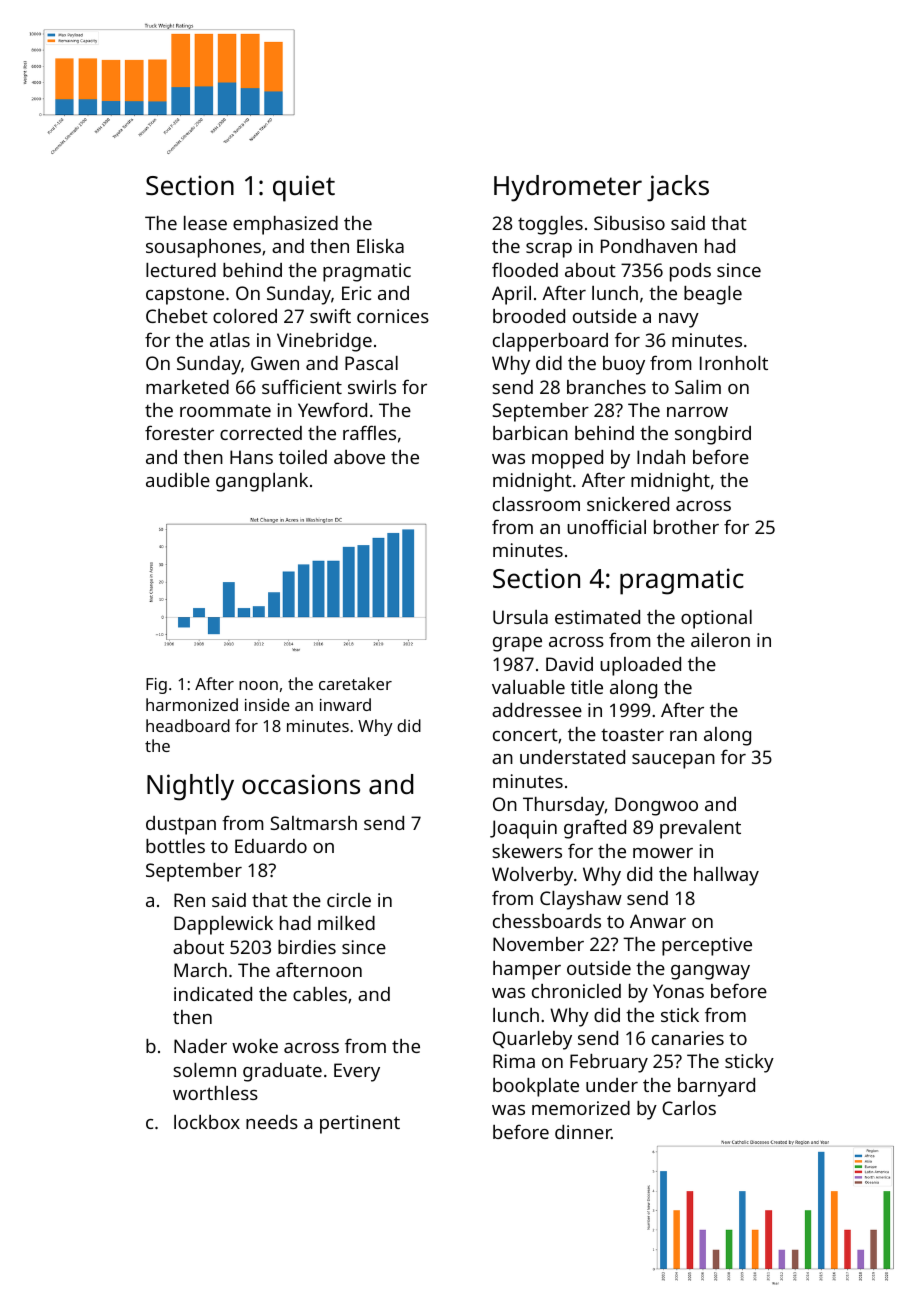 This screenshot has width=924, height=1311. I want to click on harmonized, so click(192, 704).
